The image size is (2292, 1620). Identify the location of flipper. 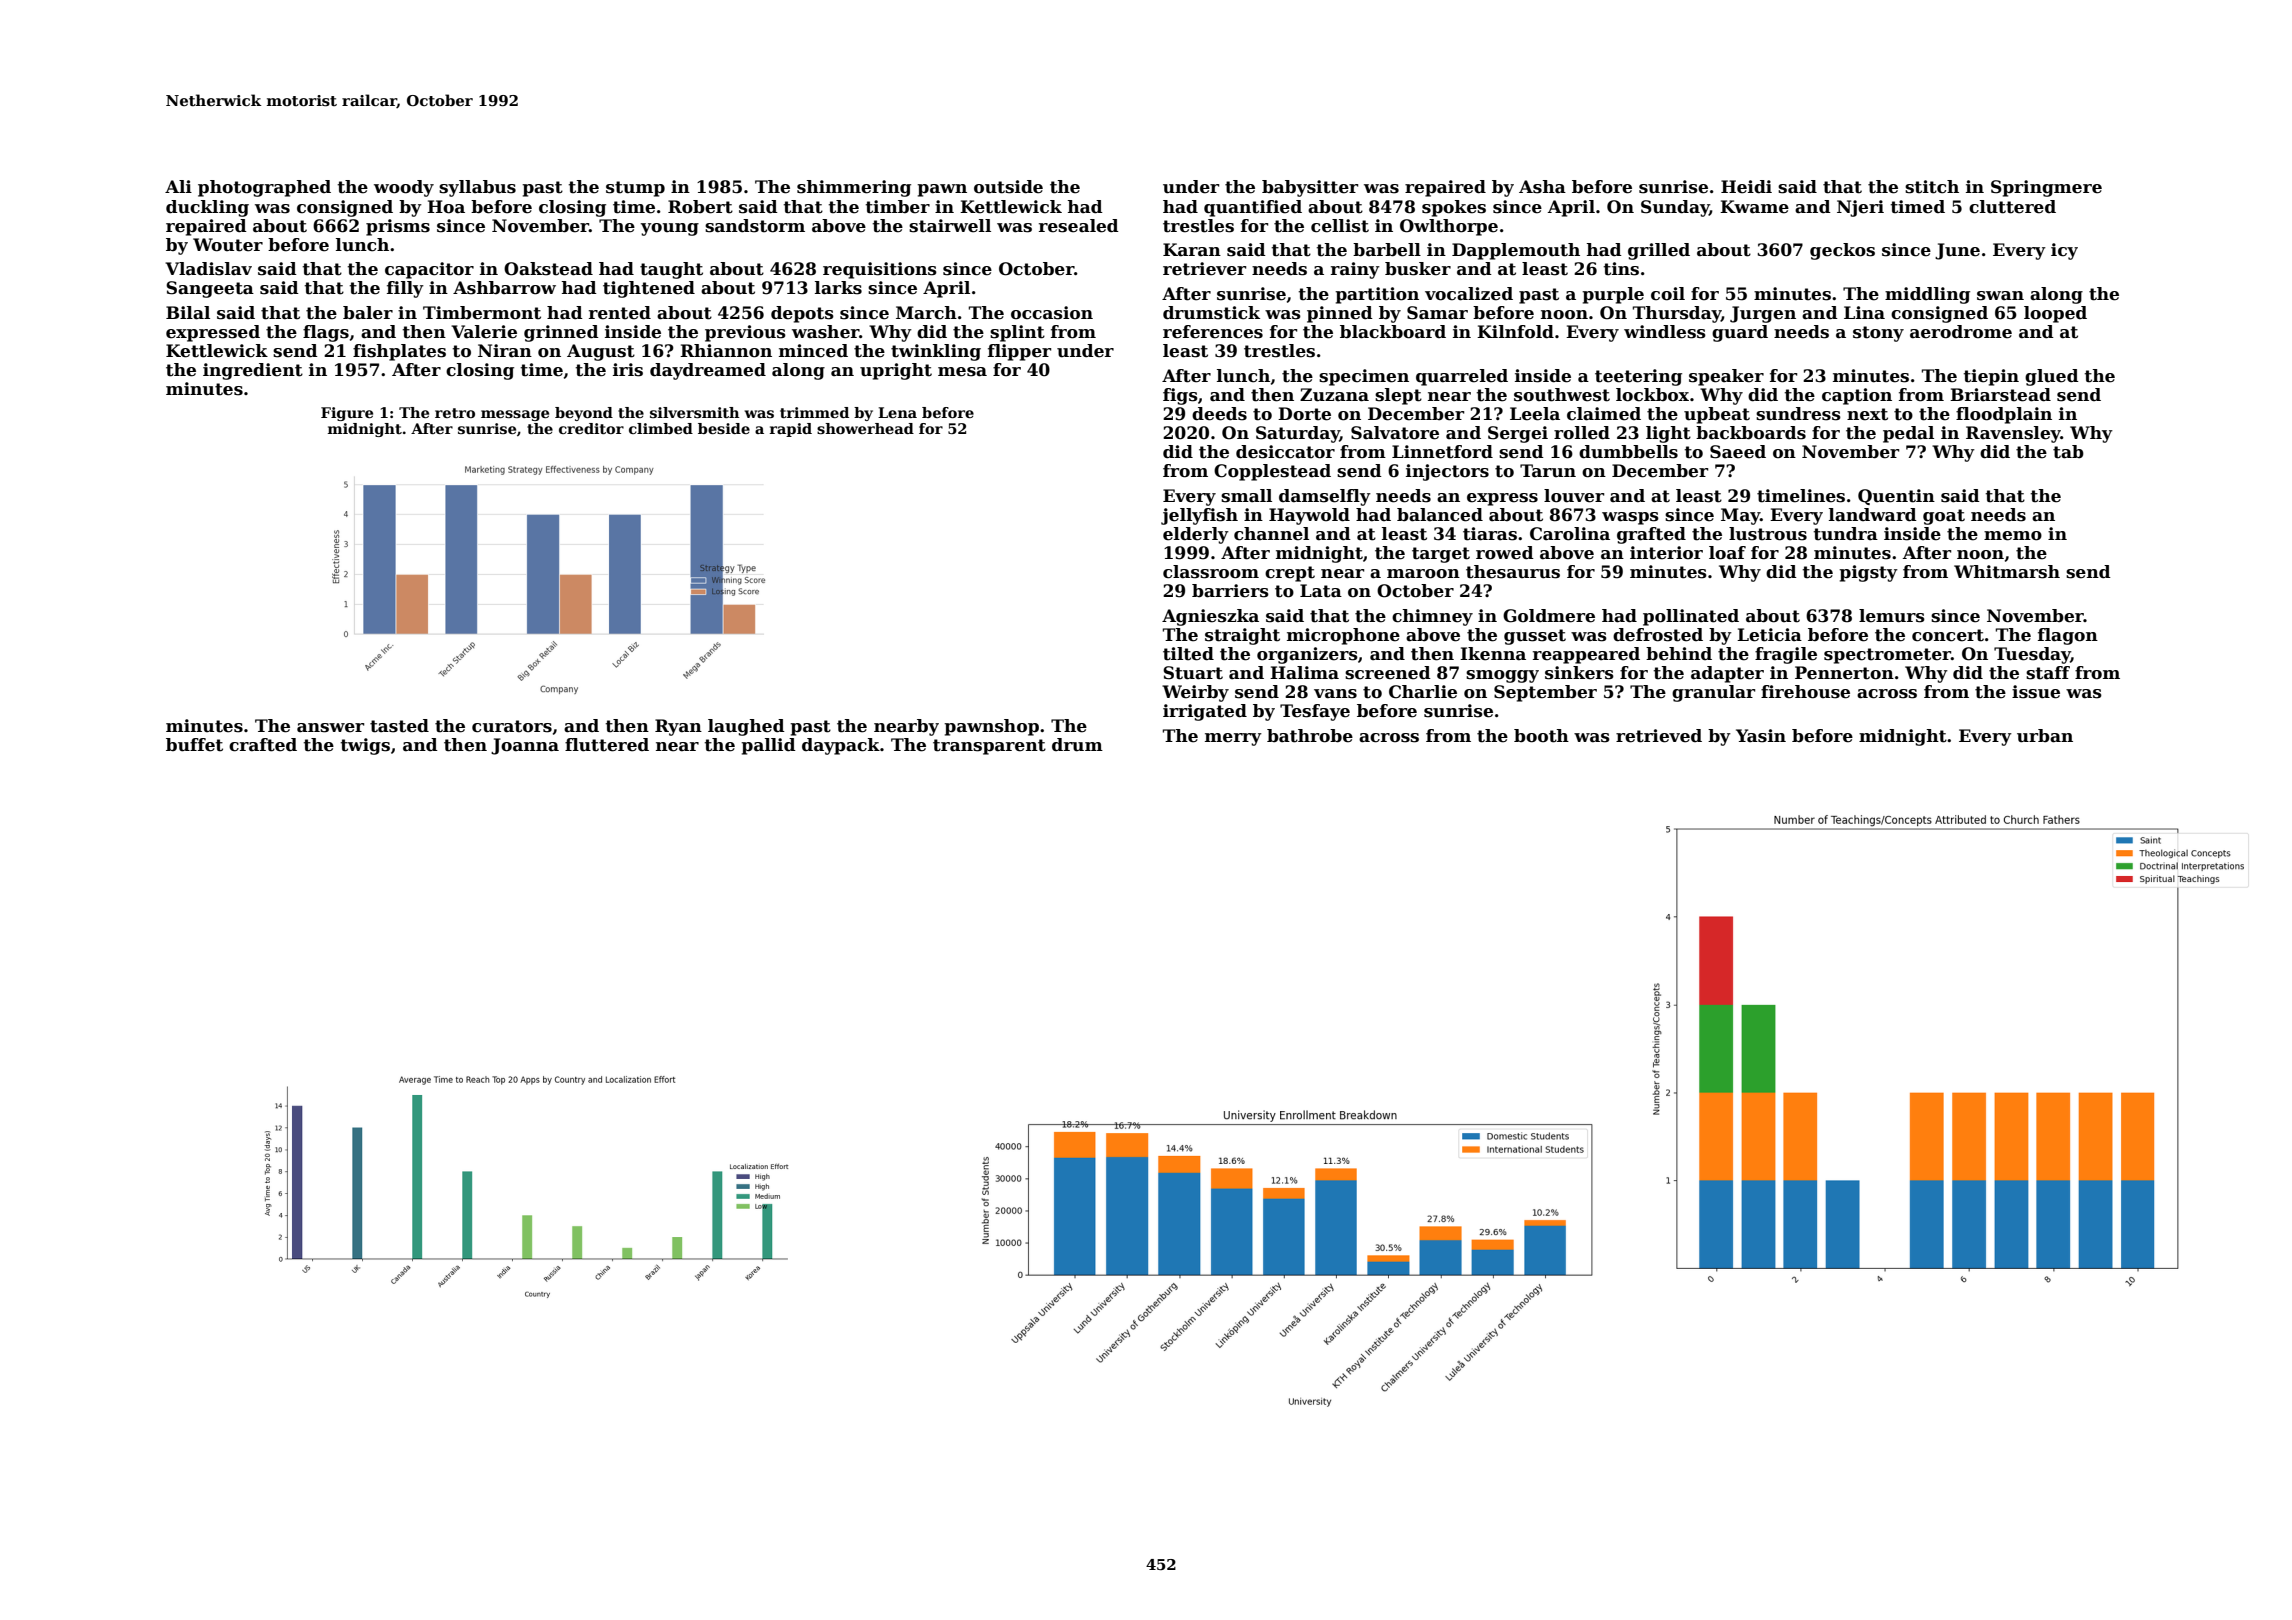
(1019, 352).
